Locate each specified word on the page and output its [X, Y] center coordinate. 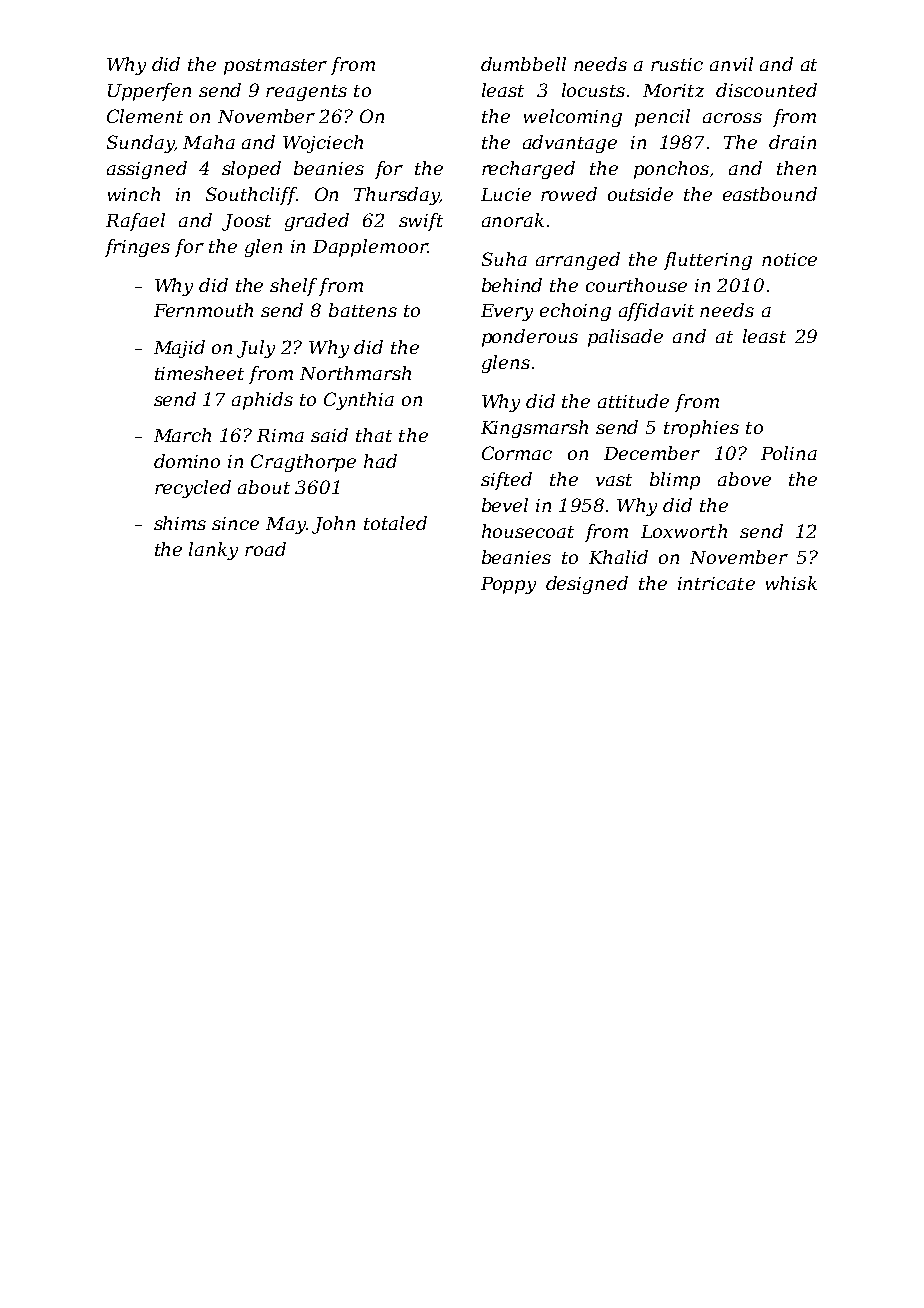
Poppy [508, 585]
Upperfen [149, 92]
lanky [213, 551]
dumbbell [523, 64]
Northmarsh [355, 373]
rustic [677, 64]
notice [789, 259]
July [256, 349]
